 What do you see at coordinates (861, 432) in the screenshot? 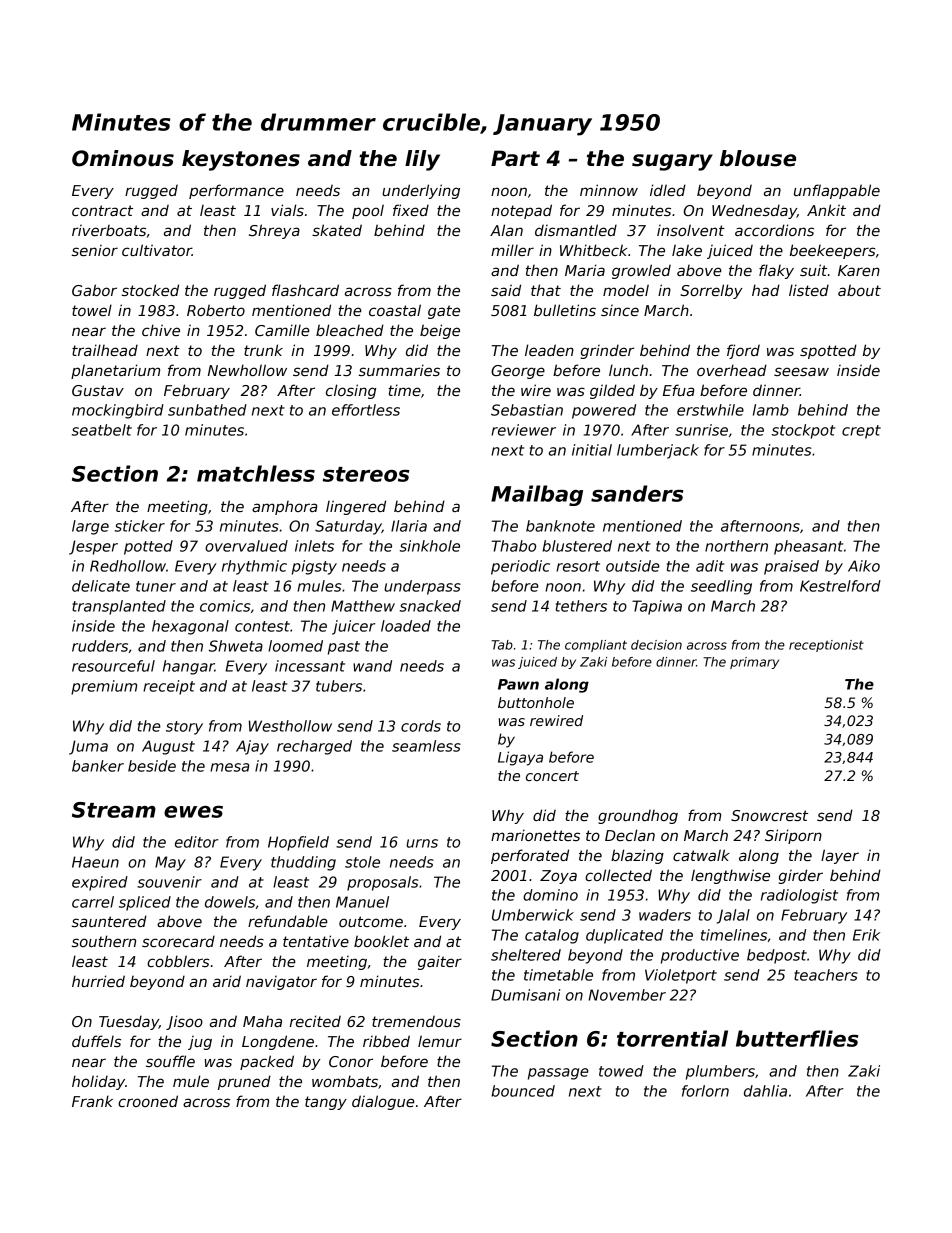
I see `crept` at bounding box center [861, 432].
